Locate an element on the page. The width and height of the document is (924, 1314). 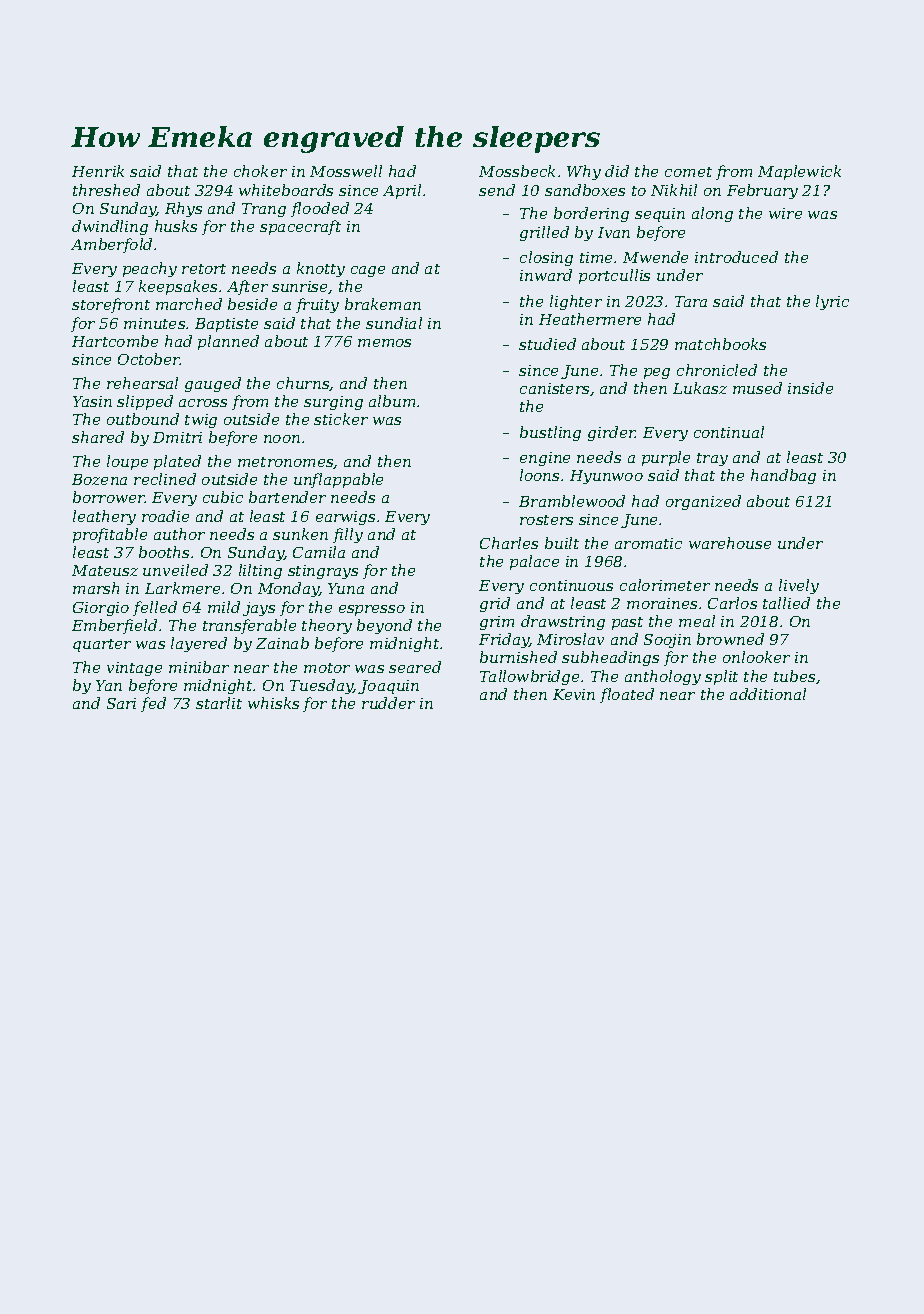
rudder is located at coordinates (388, 703).
